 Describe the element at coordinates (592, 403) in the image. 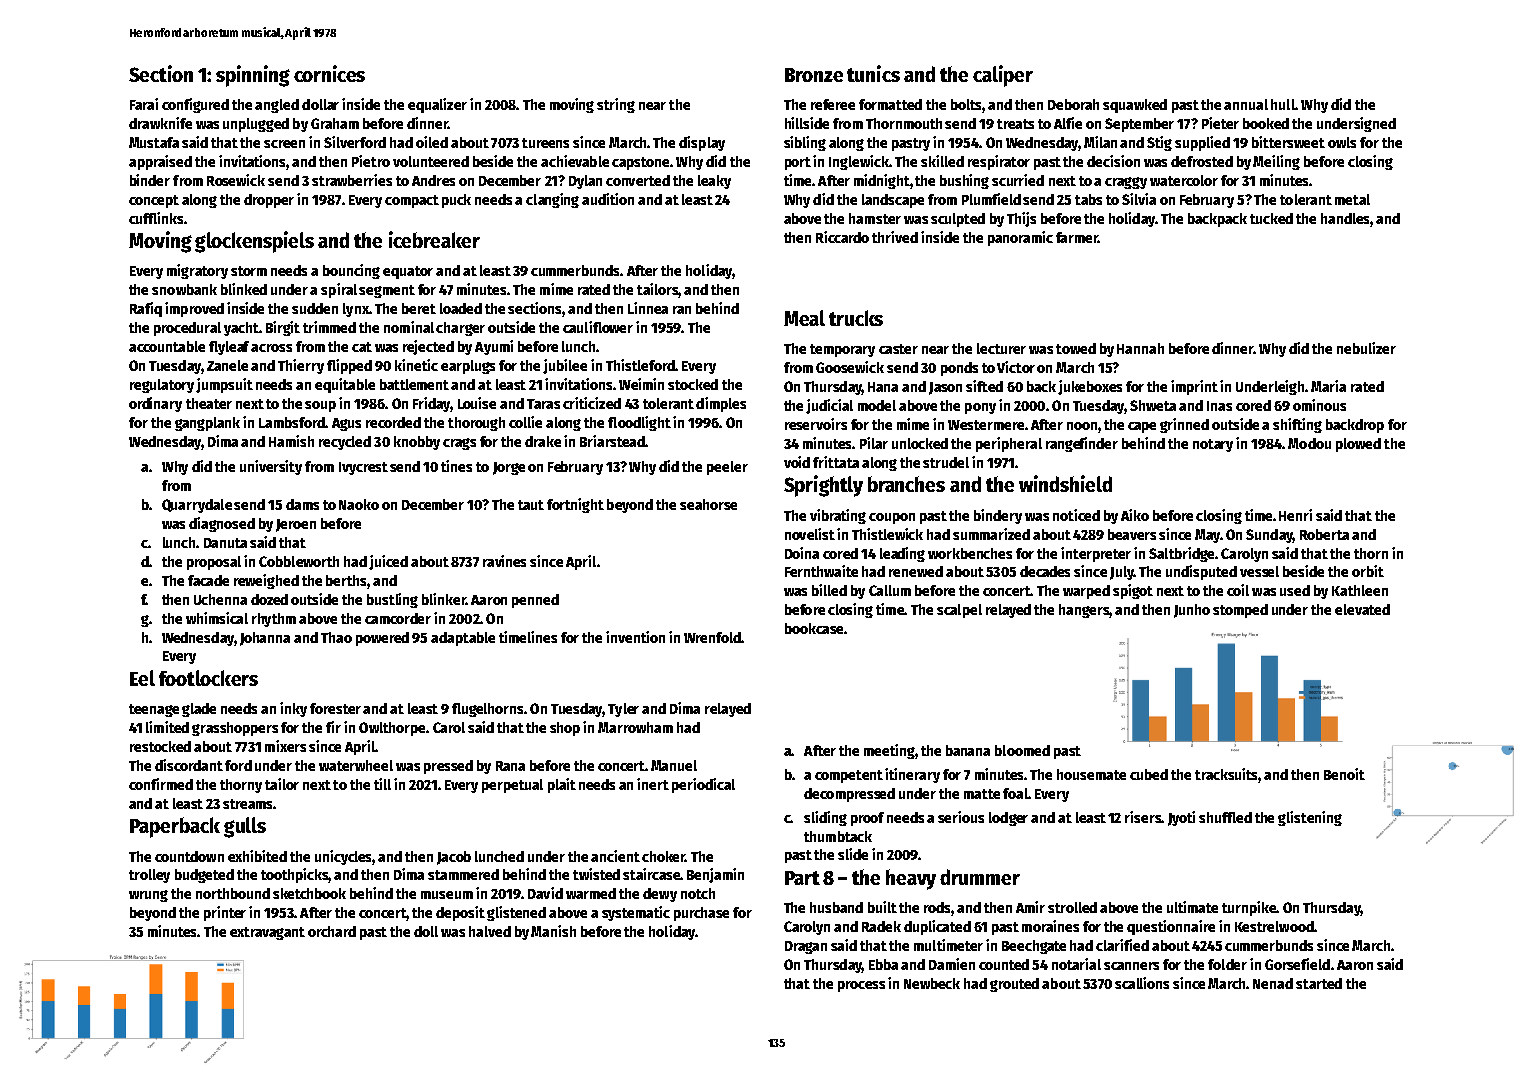

I see `criticized` at that location.
